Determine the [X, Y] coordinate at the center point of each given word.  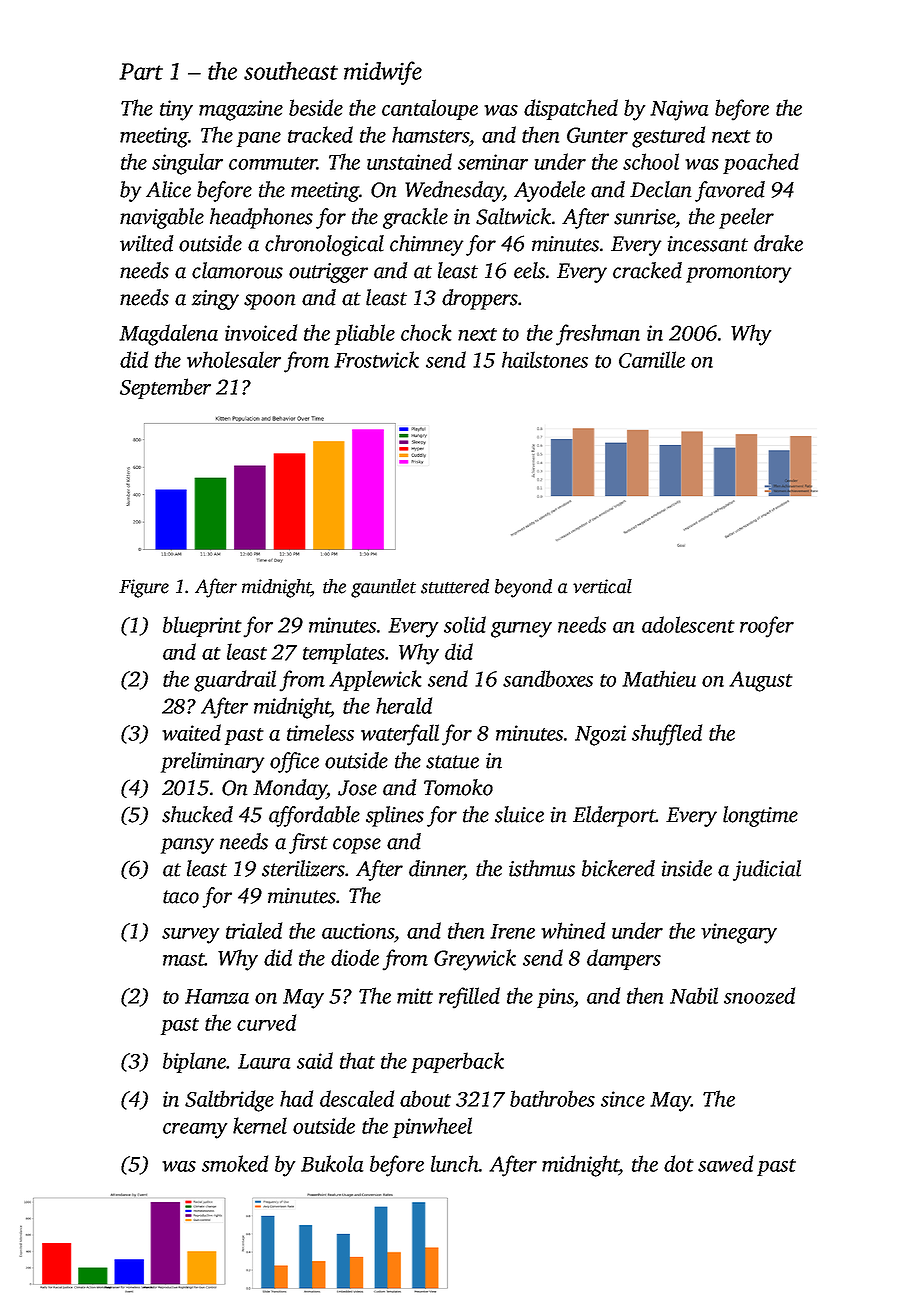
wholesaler [234, 359]
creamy [195, 1131]
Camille [652, 359]
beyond [523, 588]
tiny [176, 110]
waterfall [400, 735]
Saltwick [513, 216]
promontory [739, 274]
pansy [187, 846]
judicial [767, 870]
